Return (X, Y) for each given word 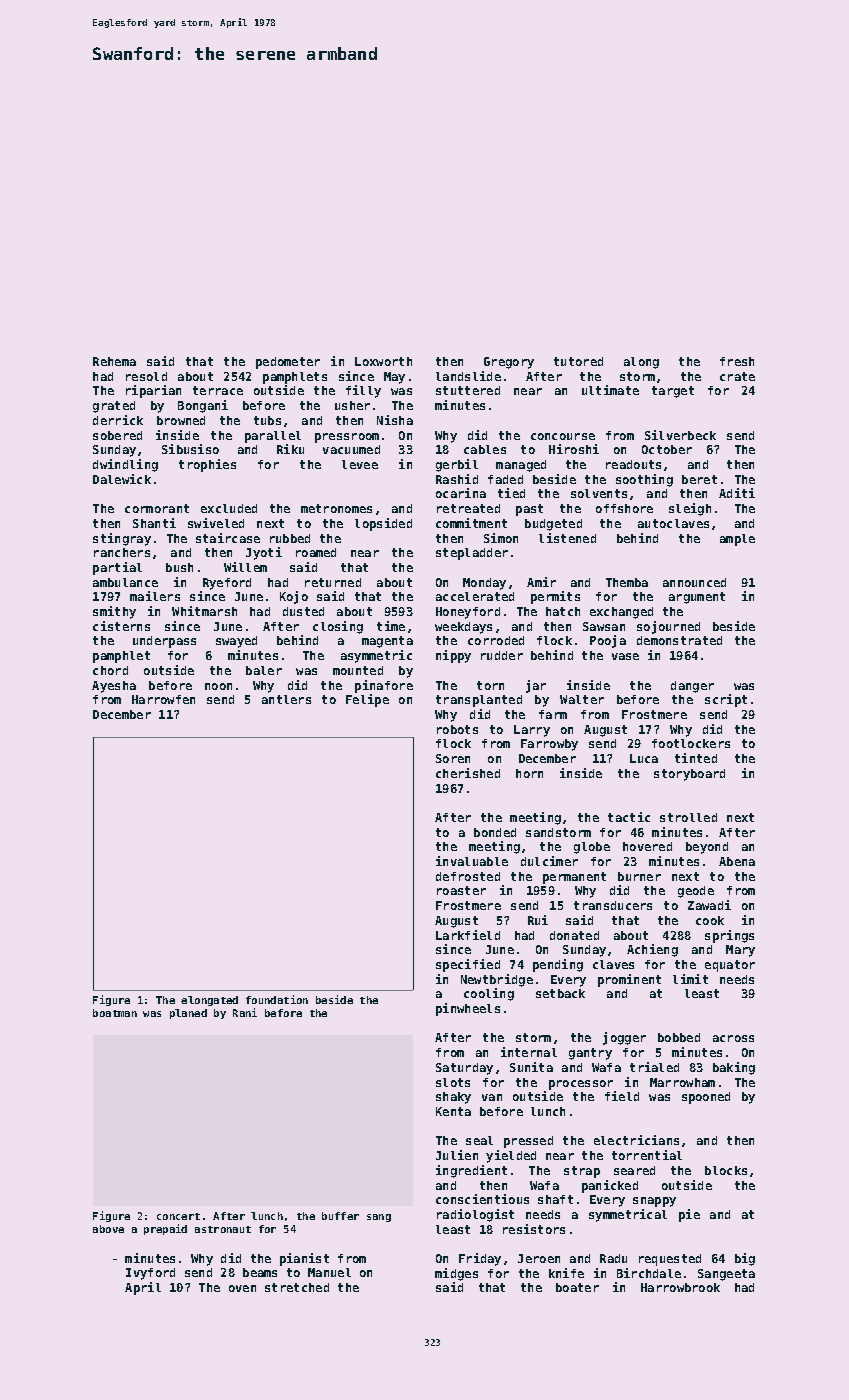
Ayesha (114, 687)
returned (333, 582)
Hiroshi (574, 449)
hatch (563, 611)
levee (360, 464)
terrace (218, 390)
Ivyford (150, 1274)
